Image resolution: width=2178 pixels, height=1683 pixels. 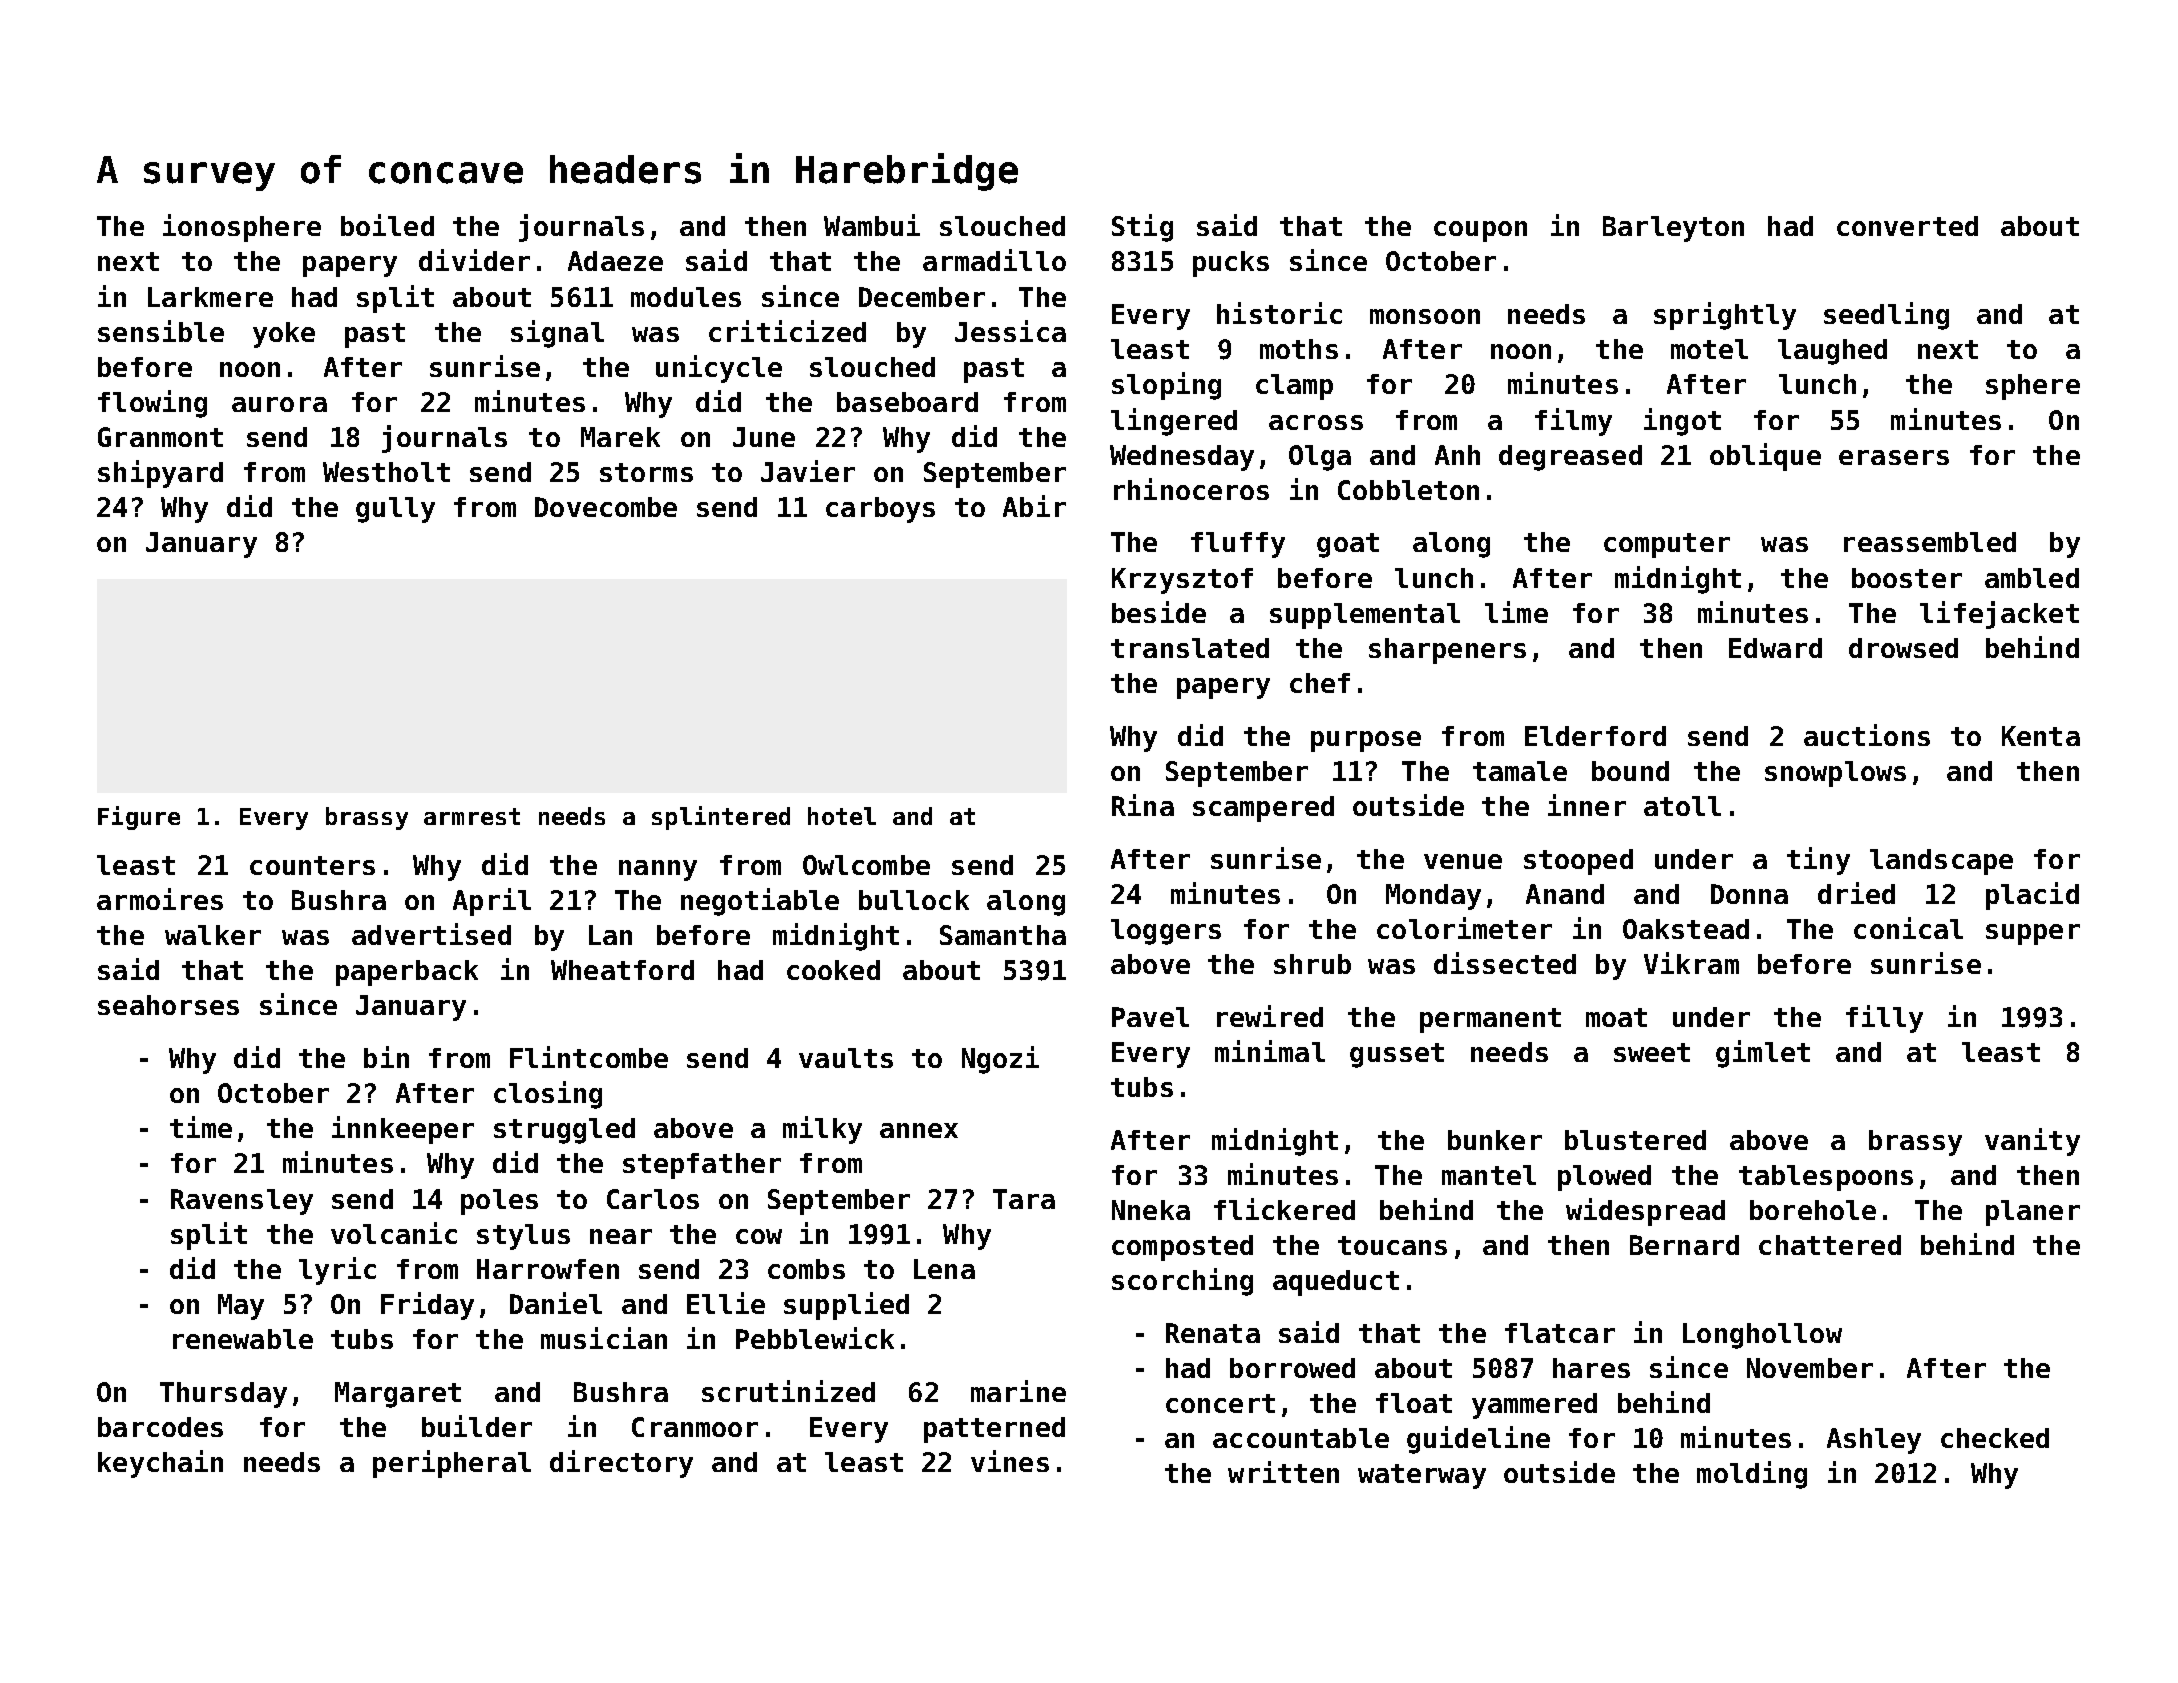 I want to click on filmy, so click(x=1573, y=422).
